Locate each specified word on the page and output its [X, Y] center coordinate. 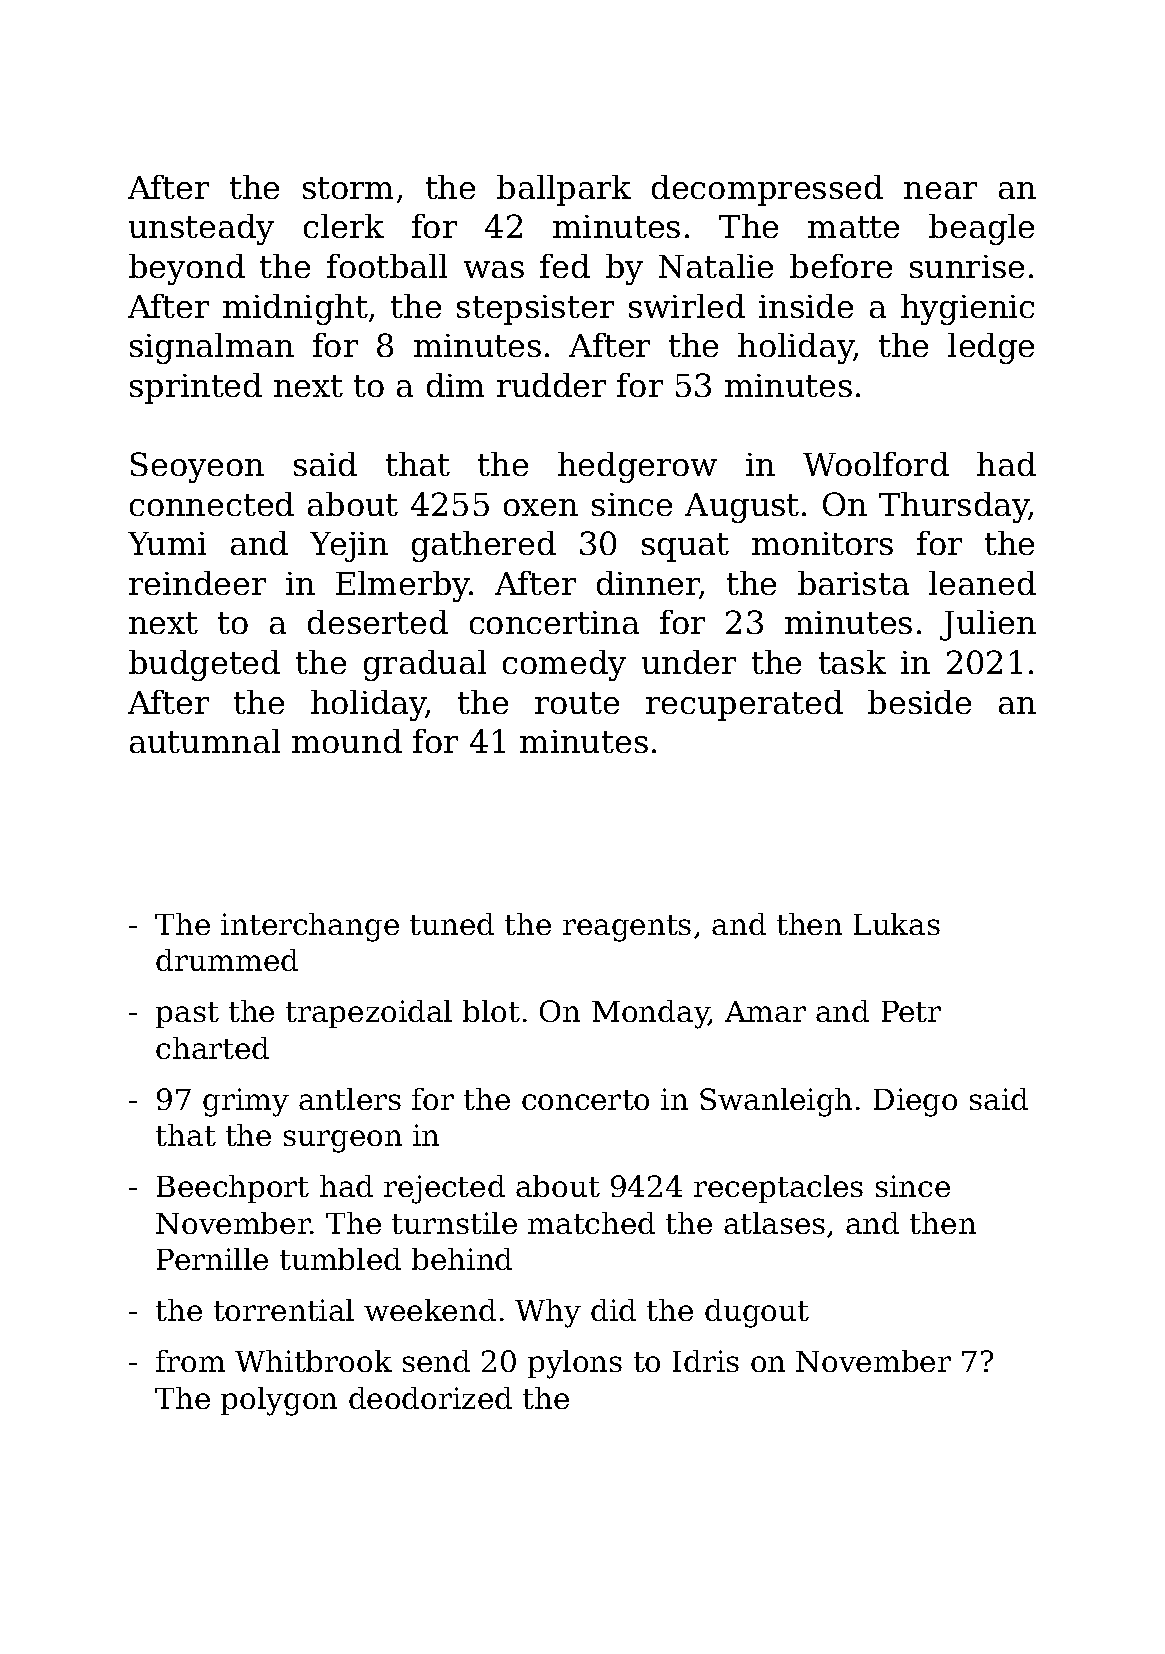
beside [919, 702]
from [190, 1361]
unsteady [201, 229]
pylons [575, 1364]
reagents [627, 928]
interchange [310, 927]
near [940, 190]
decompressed [767, 190]
